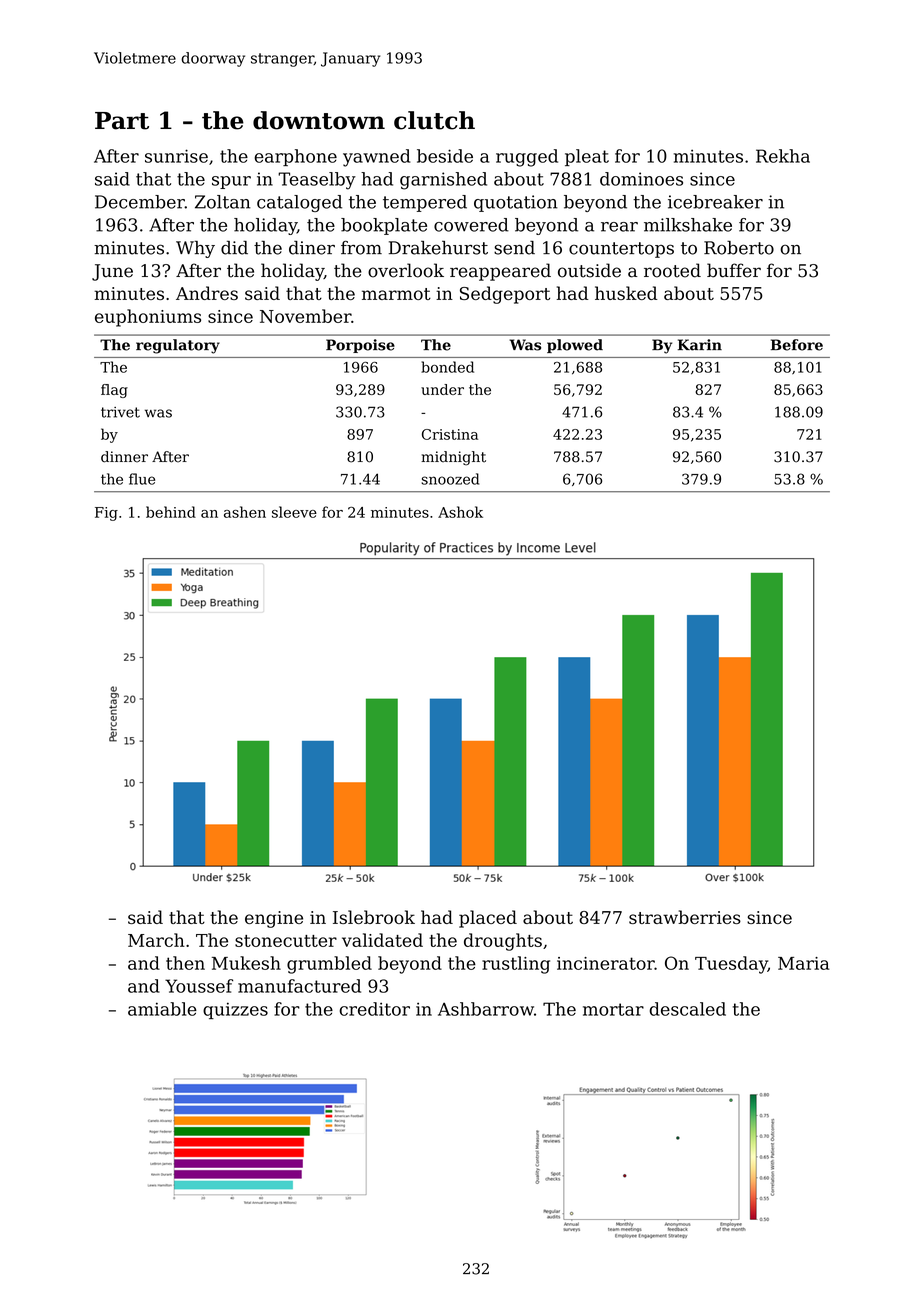  I want to click on strawberries, so click(685, 917).
